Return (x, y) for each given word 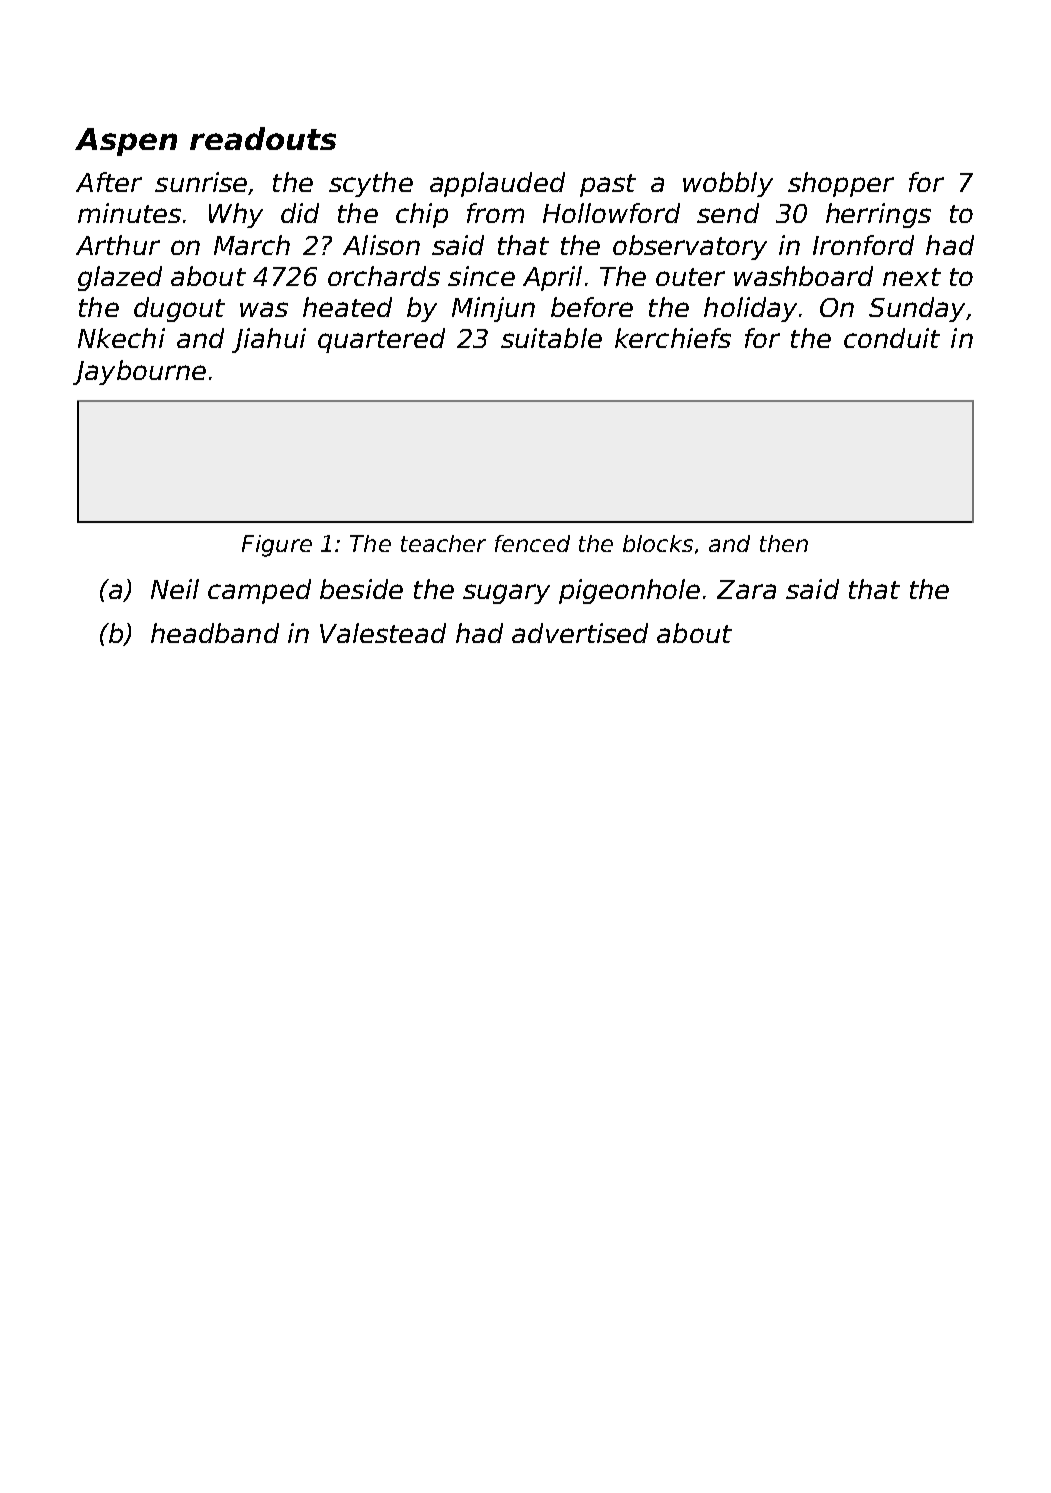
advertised (580, 633)
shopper (841, 184)
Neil (175, 589)
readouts (263, 138)
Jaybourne (139, 372)
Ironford (863, 245)
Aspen (126, 142)
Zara (746, 589)
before (592, 307)
